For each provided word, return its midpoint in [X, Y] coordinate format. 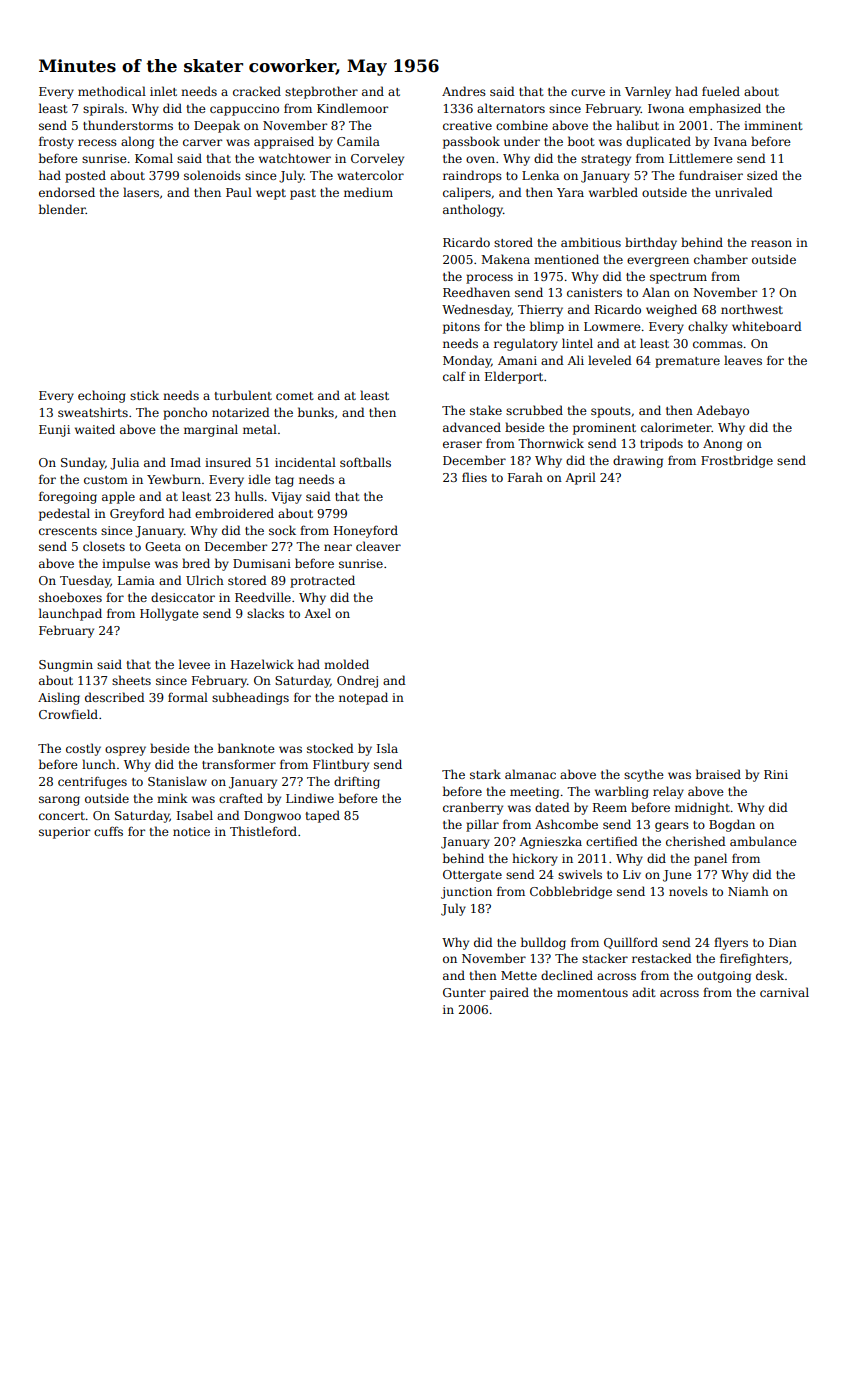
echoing [102, 396]
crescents [68, 531]
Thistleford [263, 831]
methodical [112, 91]
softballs [365, 462]
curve [588, 92]
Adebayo [722, 411]
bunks [316, 412]
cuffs [108, 831]
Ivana [730, 141]
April [580, 478]
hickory [535, 859]
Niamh [748, 891]
